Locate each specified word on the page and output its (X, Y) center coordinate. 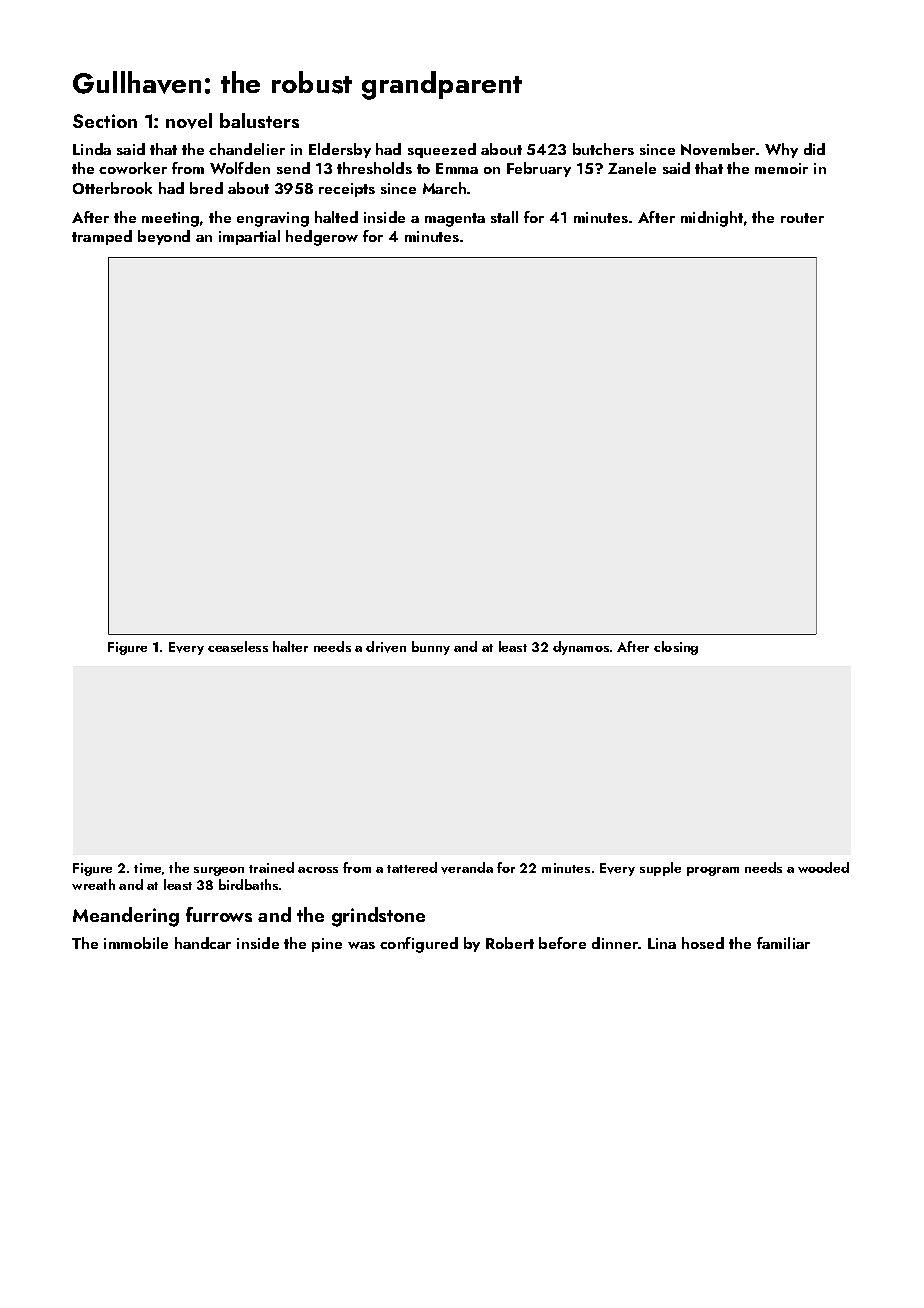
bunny (431, 648)
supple (660, 869)
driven (386, 647)
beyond (164, 237)
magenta (455, 220)
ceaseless (238, 646)
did (814, 149)
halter (290, 646)
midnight (712, 219)
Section (105, 121)
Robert (510, 943)
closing (676, 648)
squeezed (442, 150)
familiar (783, 943)
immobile (136, 943)
